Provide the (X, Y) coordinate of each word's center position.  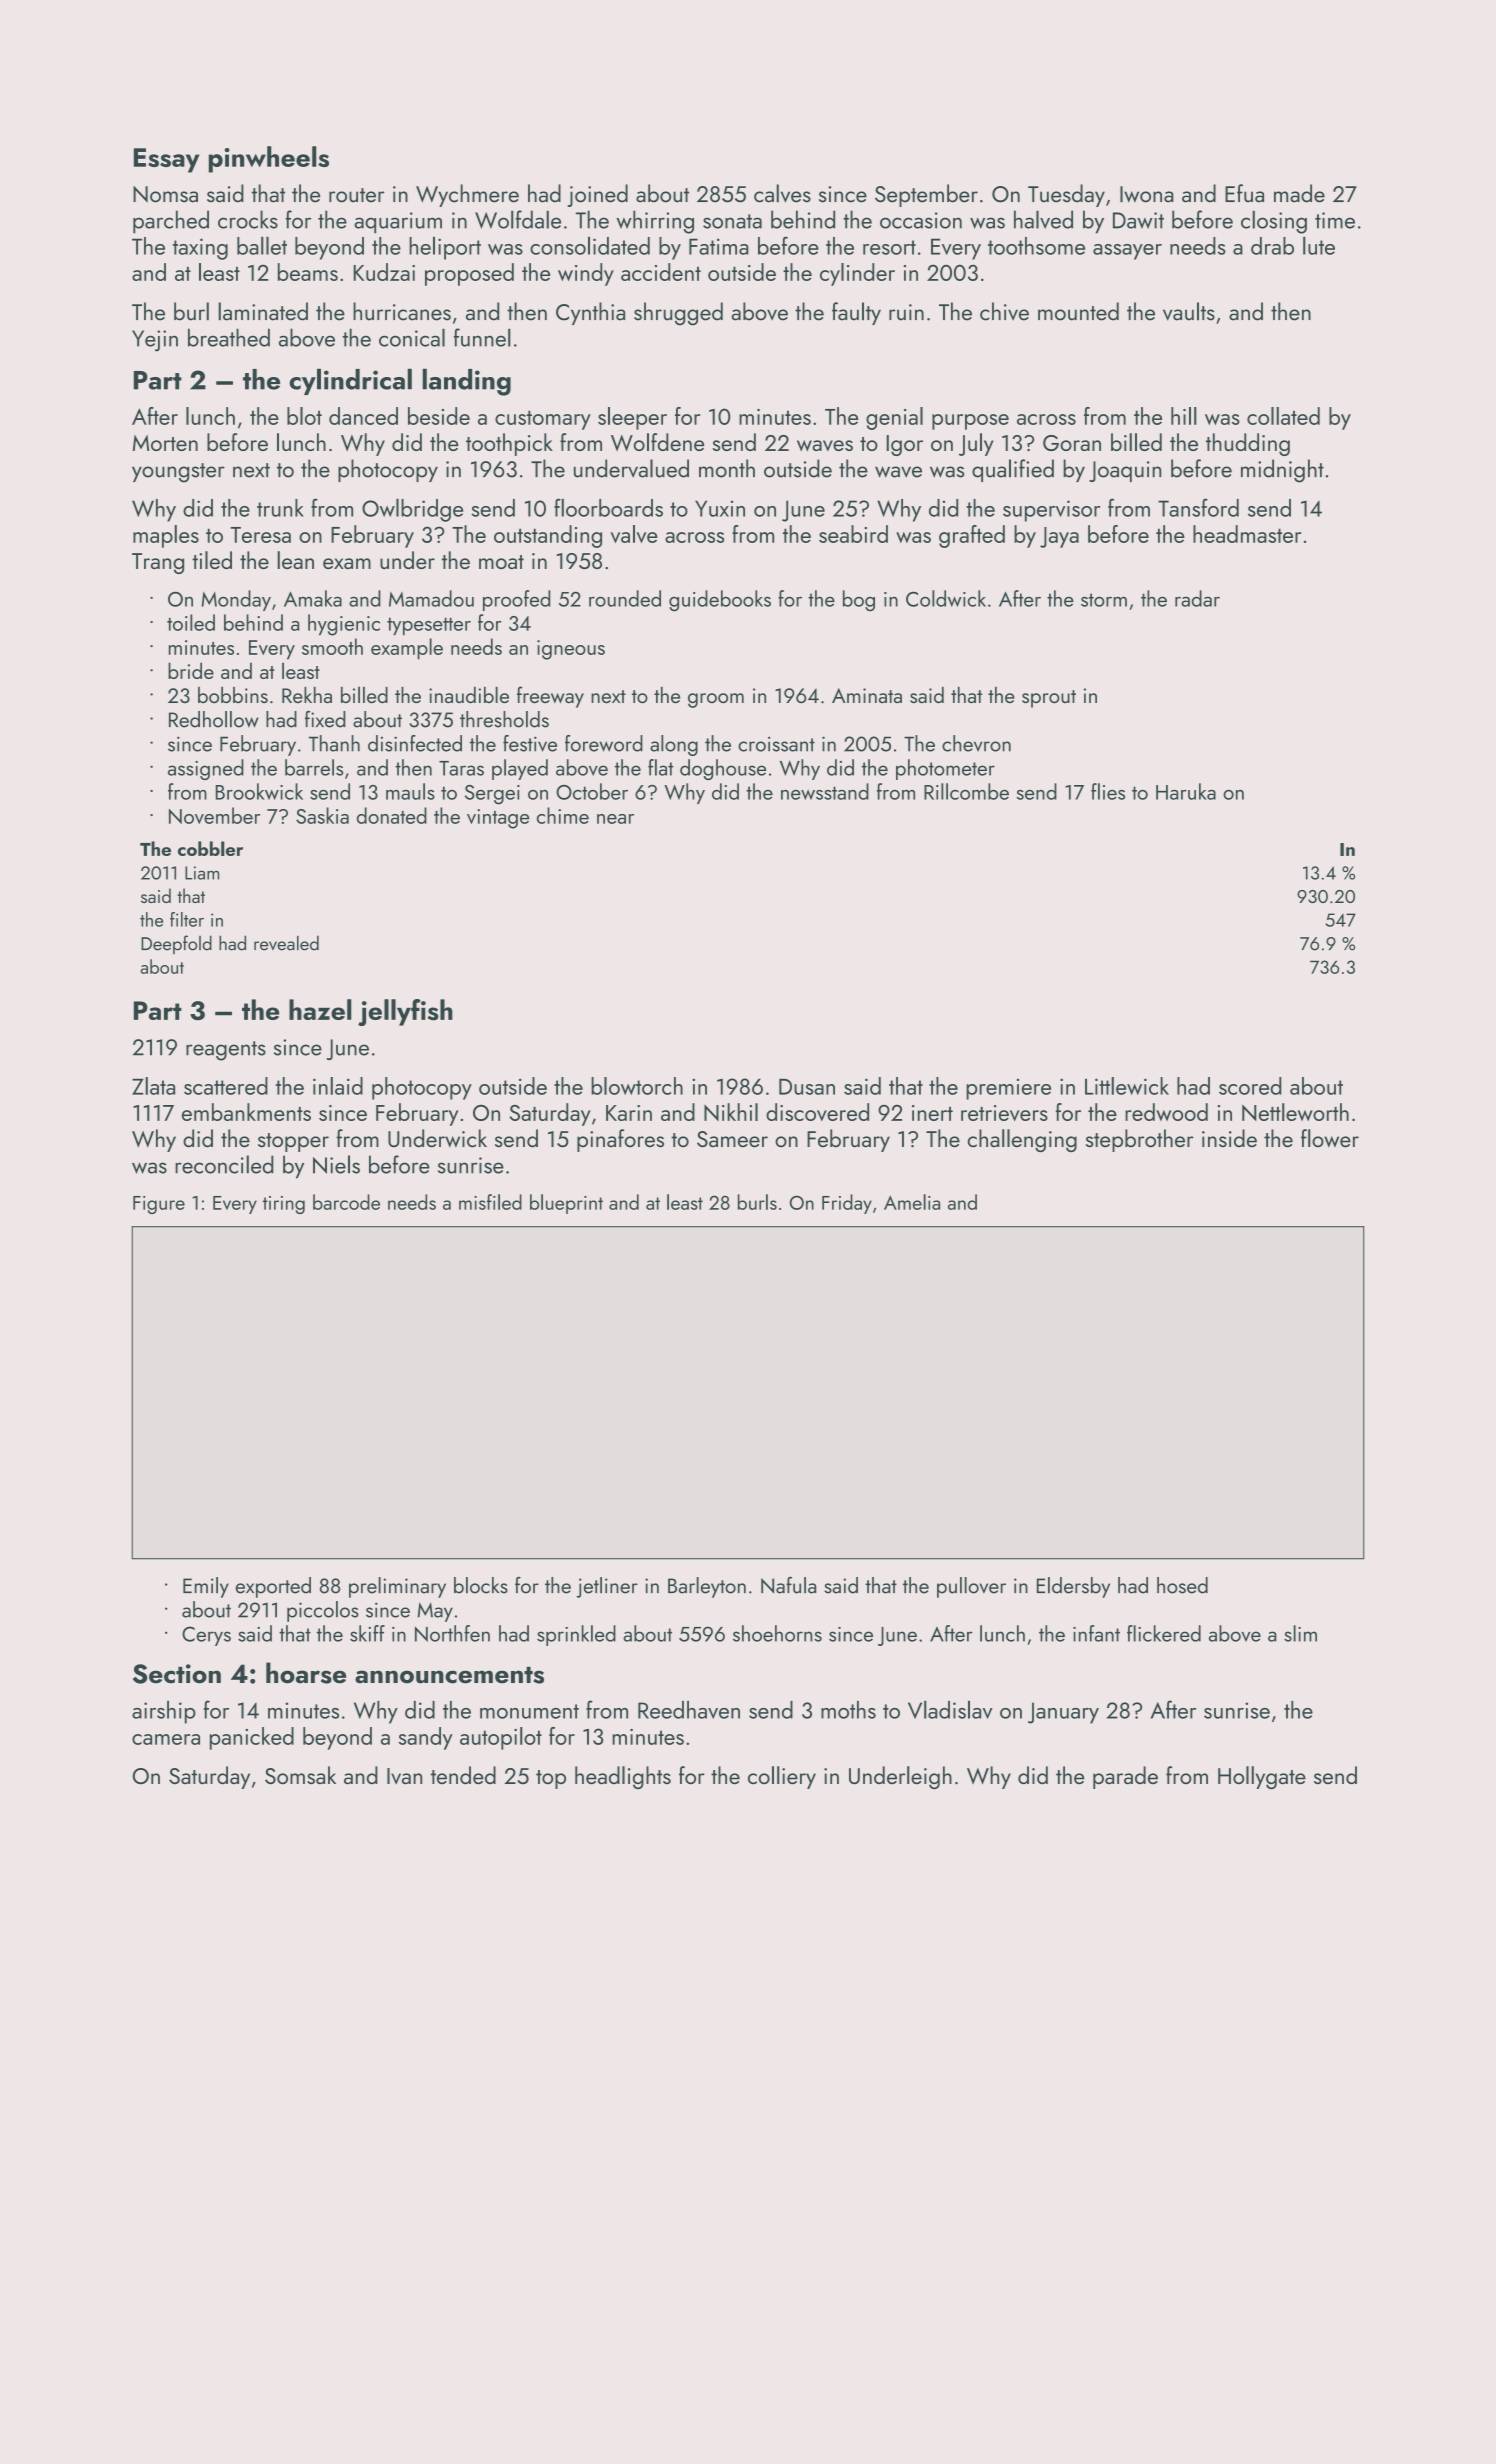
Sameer (732, 1139)
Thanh (334, 743)
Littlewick (1127, 1086)
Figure (159, 1205)
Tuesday (1066, 195)
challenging (1022, 1140)
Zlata (153, 1086)
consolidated (590, 245)
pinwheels (269, 159)
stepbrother (1139, 1140)
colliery (782, 1777)
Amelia (912, 1202)
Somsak (300, 1775)
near (615, 819)
